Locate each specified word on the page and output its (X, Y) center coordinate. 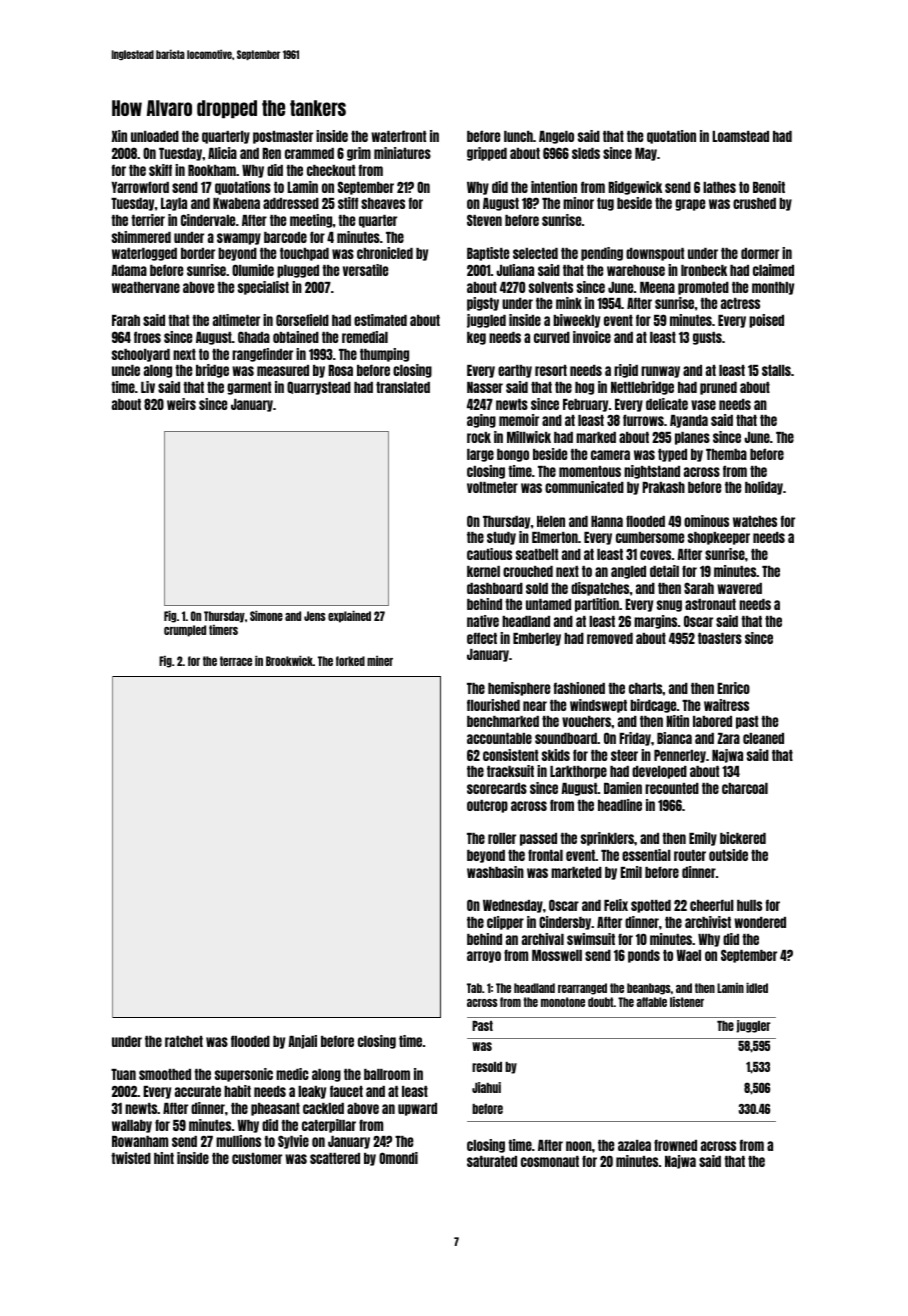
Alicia (222, 153)
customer (257, 1158)
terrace (236, 661)
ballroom (387, 1074)
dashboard (495, 588)
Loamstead (740, 136)
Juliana (515, 270)
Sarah (699, 588)
